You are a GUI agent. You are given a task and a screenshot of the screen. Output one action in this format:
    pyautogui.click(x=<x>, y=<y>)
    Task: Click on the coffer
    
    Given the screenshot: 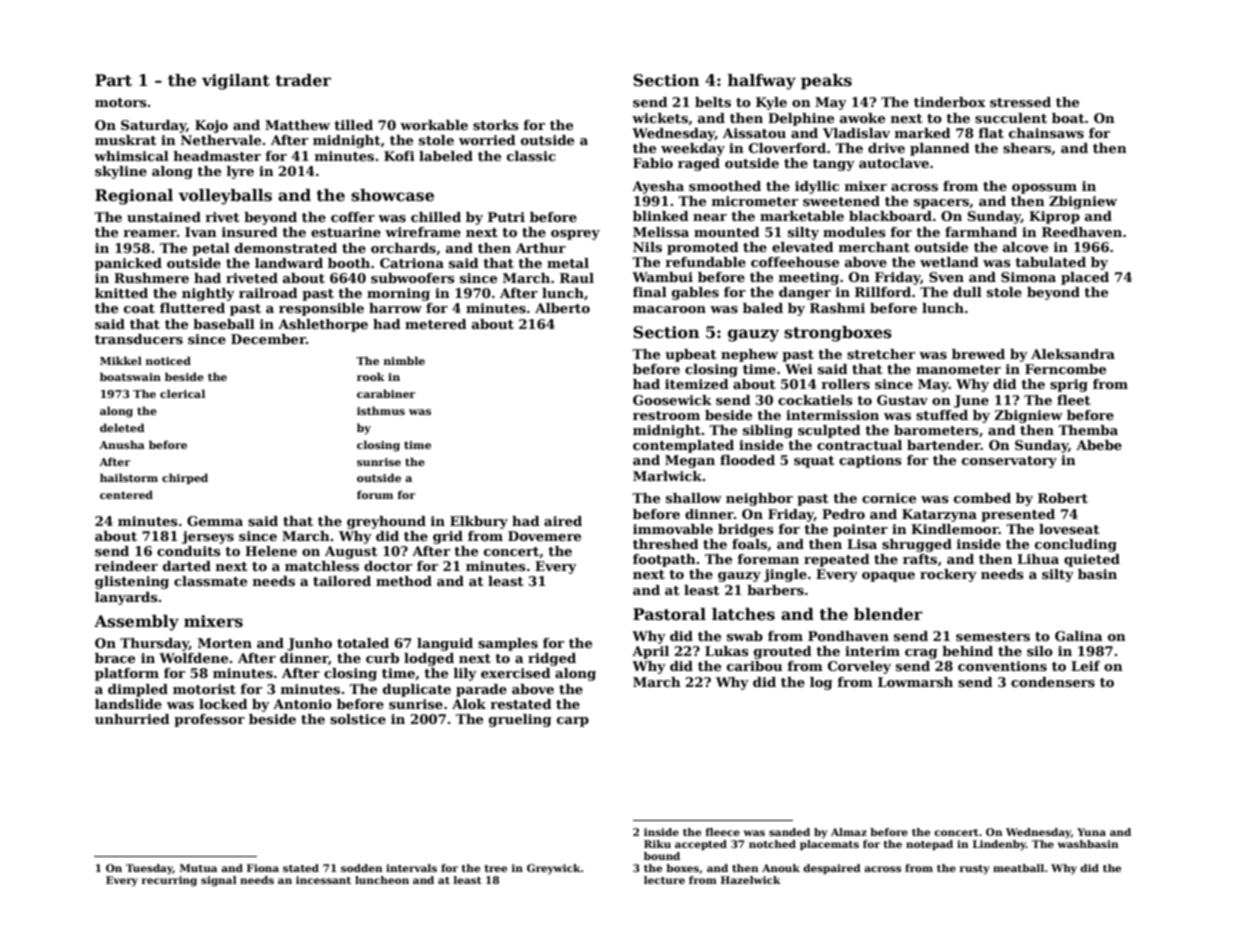 What is the action you would take?
    pyautogui.click(x=353, y=217)
